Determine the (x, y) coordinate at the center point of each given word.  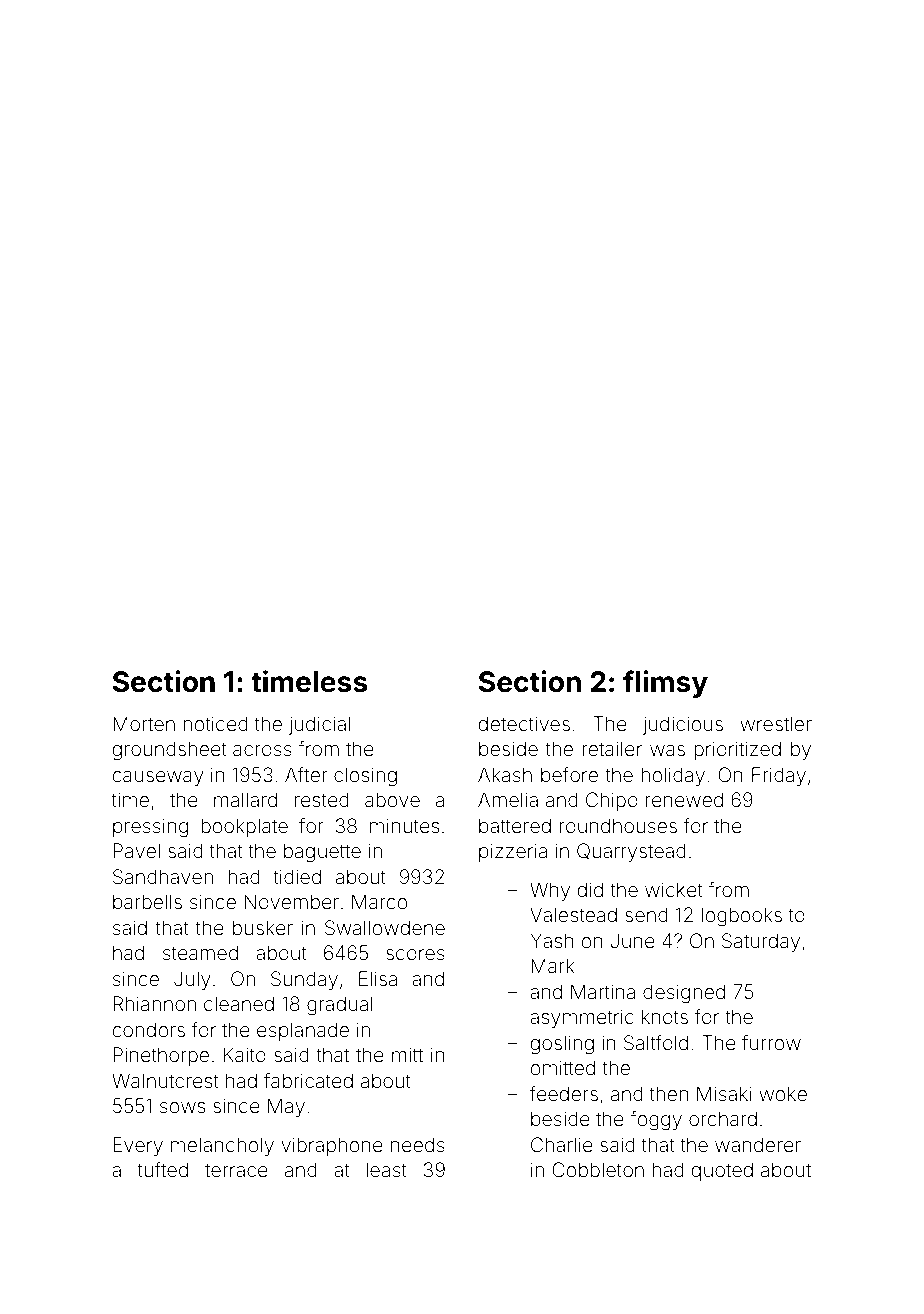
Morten (144, 723)
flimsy (665, 684)
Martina (603, 991)
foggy (656, 1121)
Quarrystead (631, 852)
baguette (322, 853)
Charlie (562, 1144)
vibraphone (332, 1146)
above (392, 799)
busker (263, 927)
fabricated (308, 1080)
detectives (524, 723)
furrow (771, 1042)
